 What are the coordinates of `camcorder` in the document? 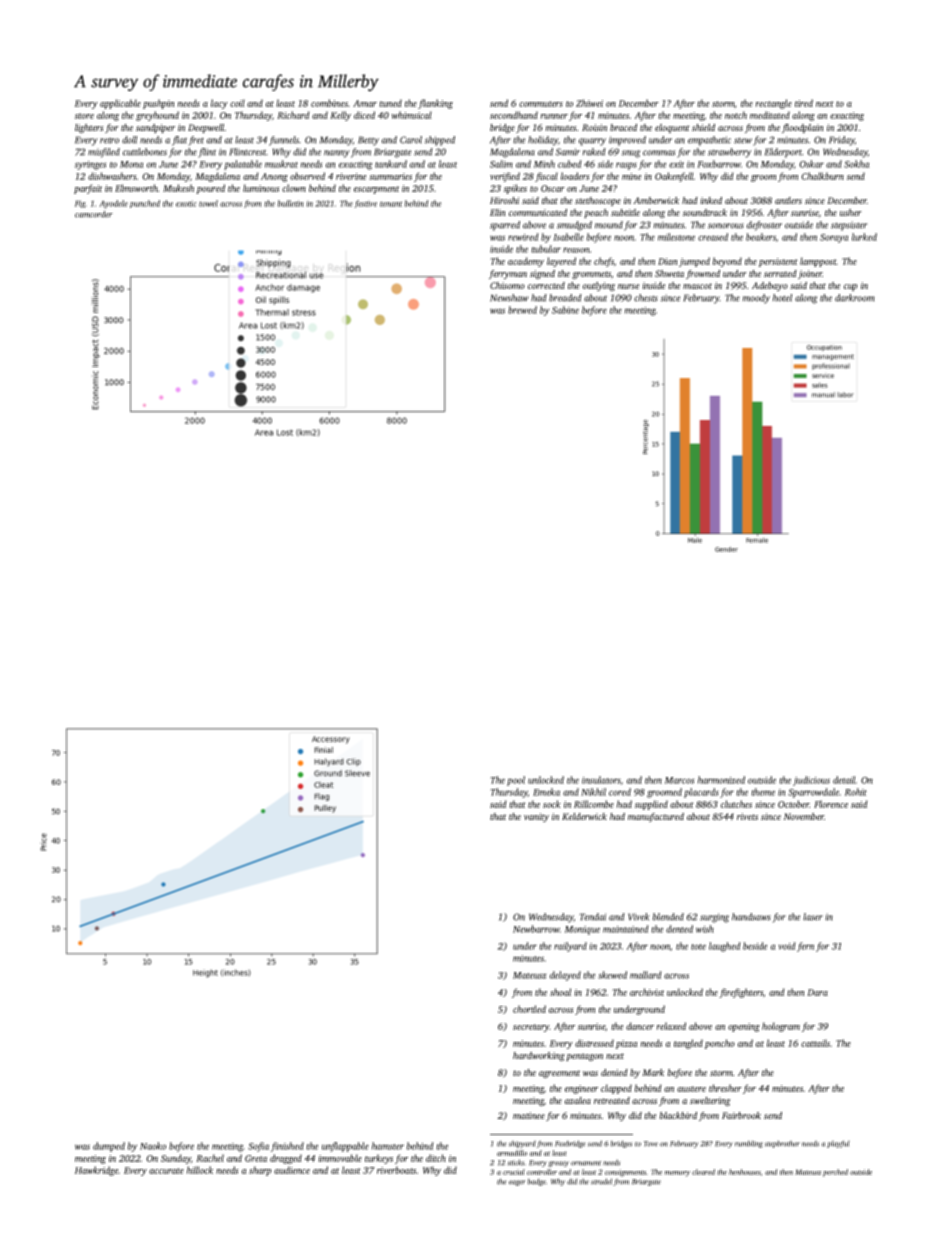 It's located at (94, 214).
